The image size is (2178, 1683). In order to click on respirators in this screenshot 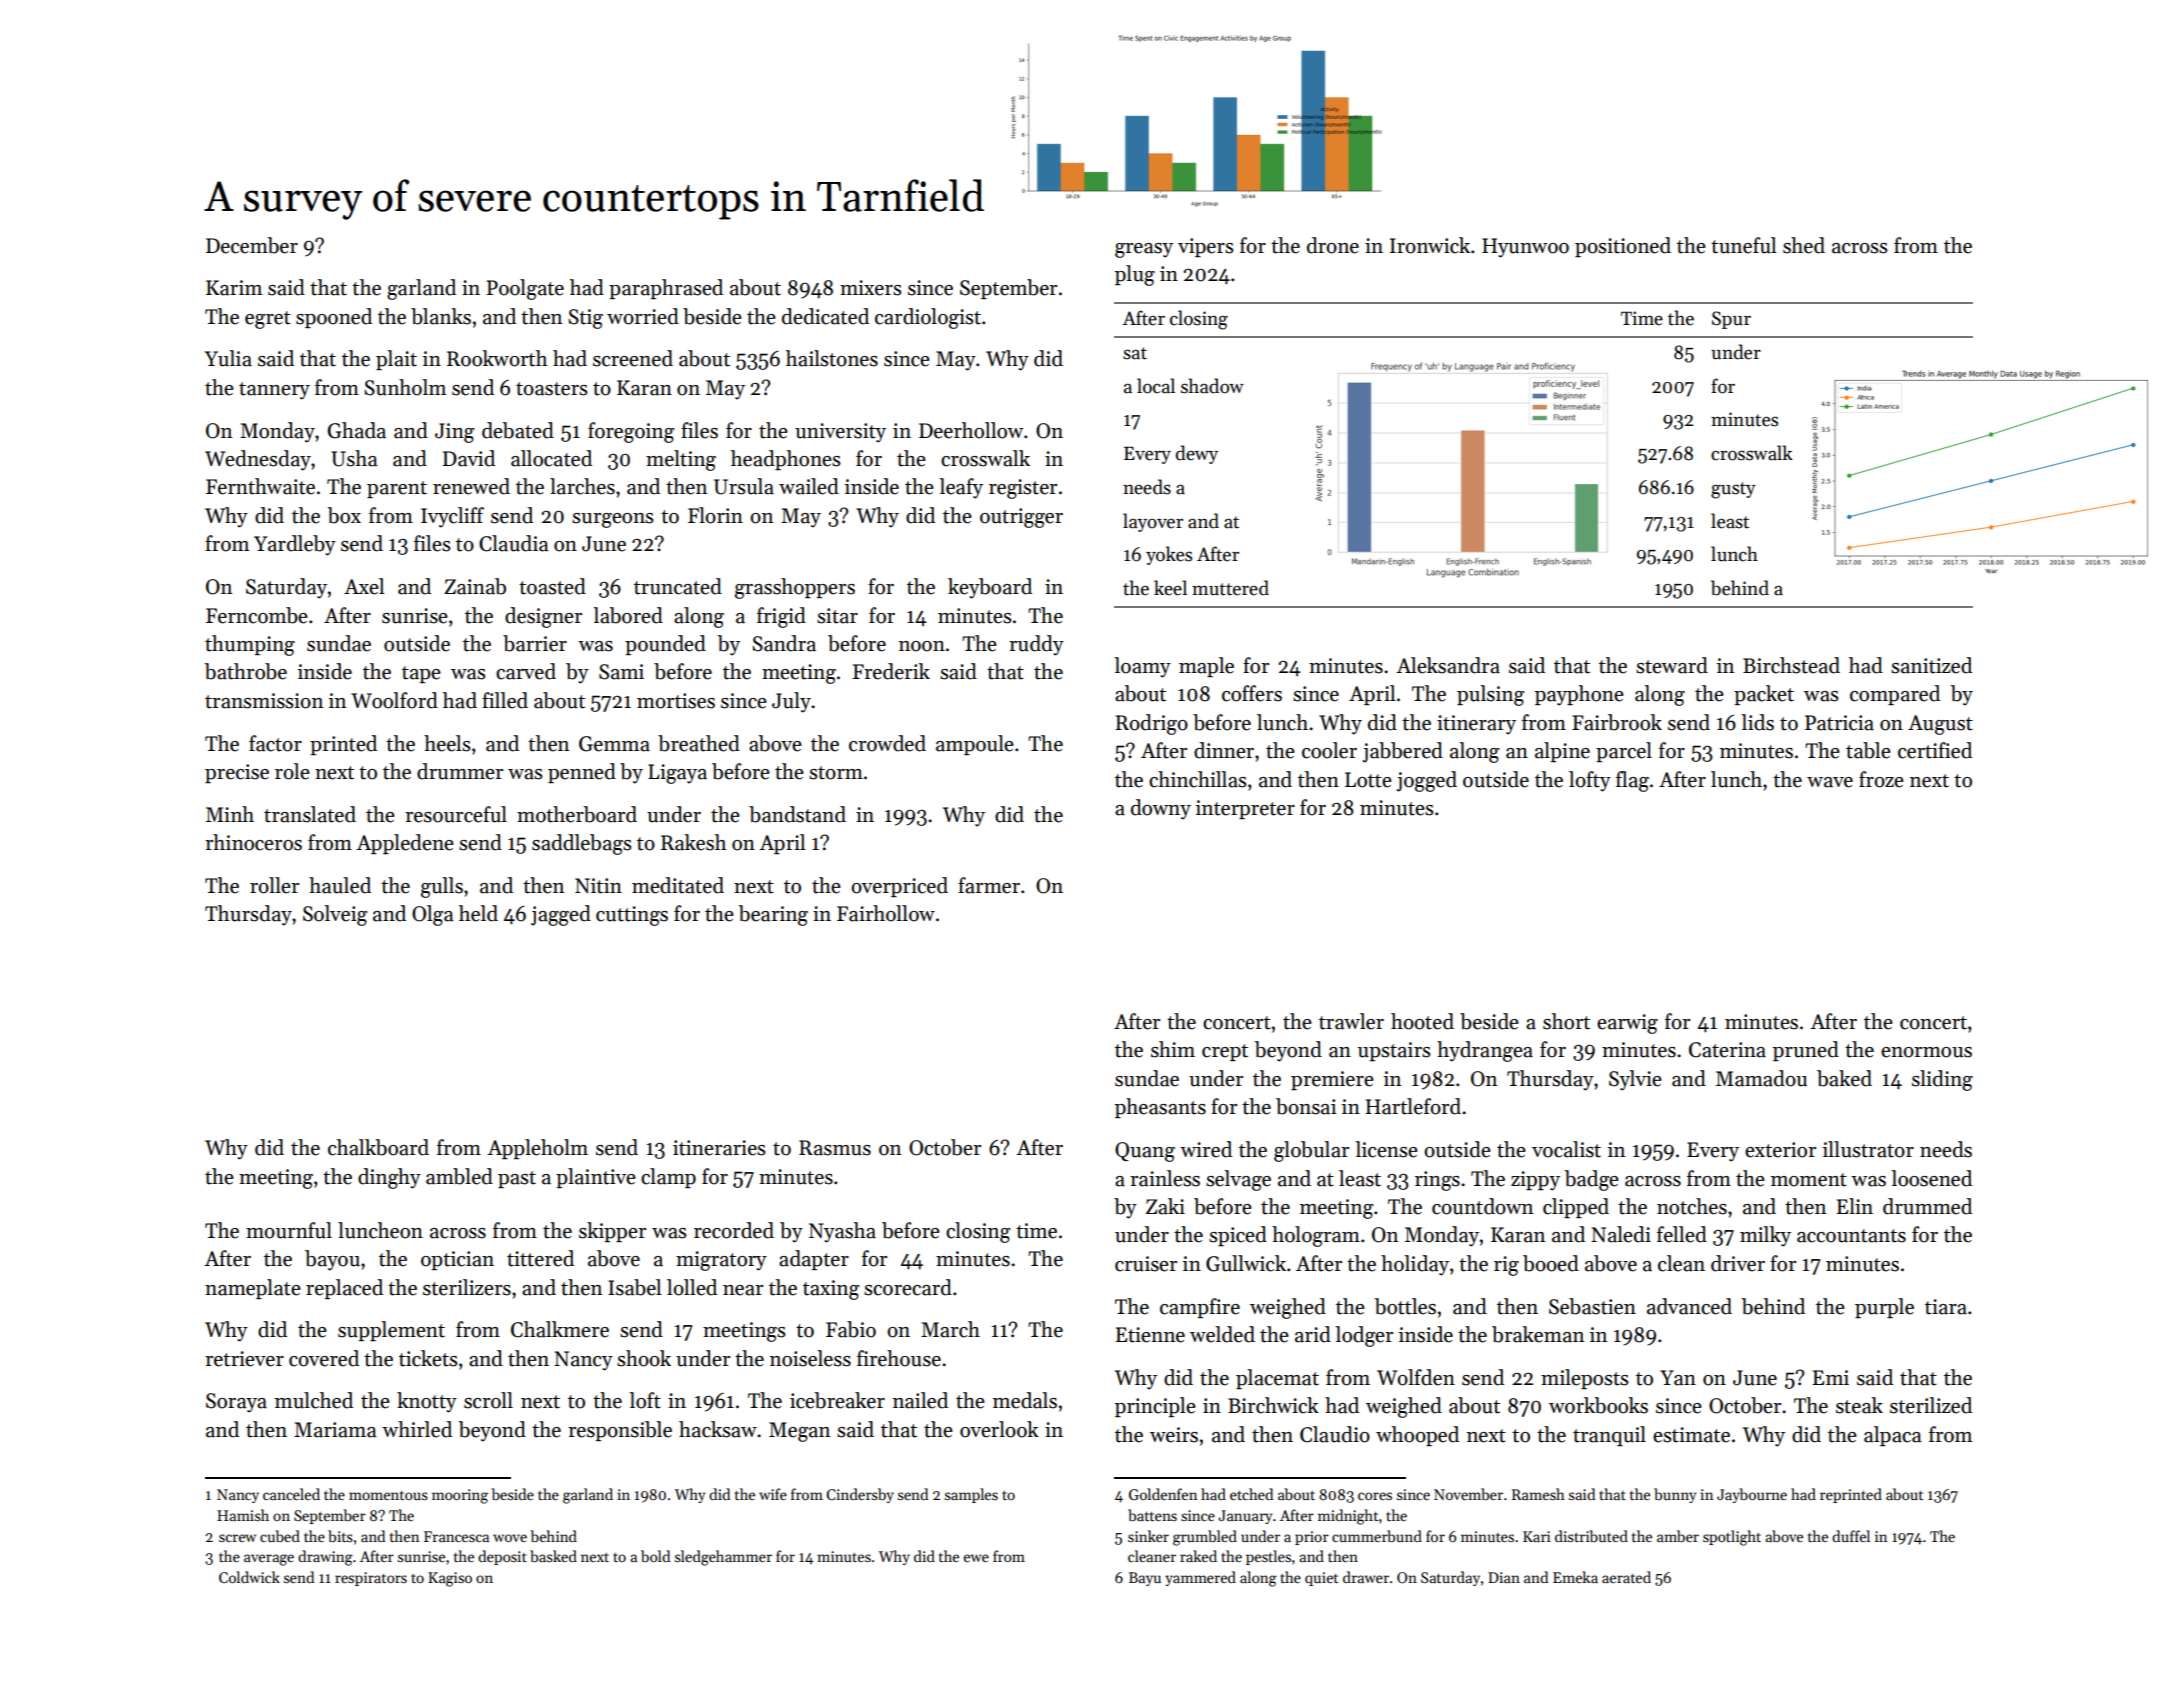, I will do `click(371, 1579)`.
